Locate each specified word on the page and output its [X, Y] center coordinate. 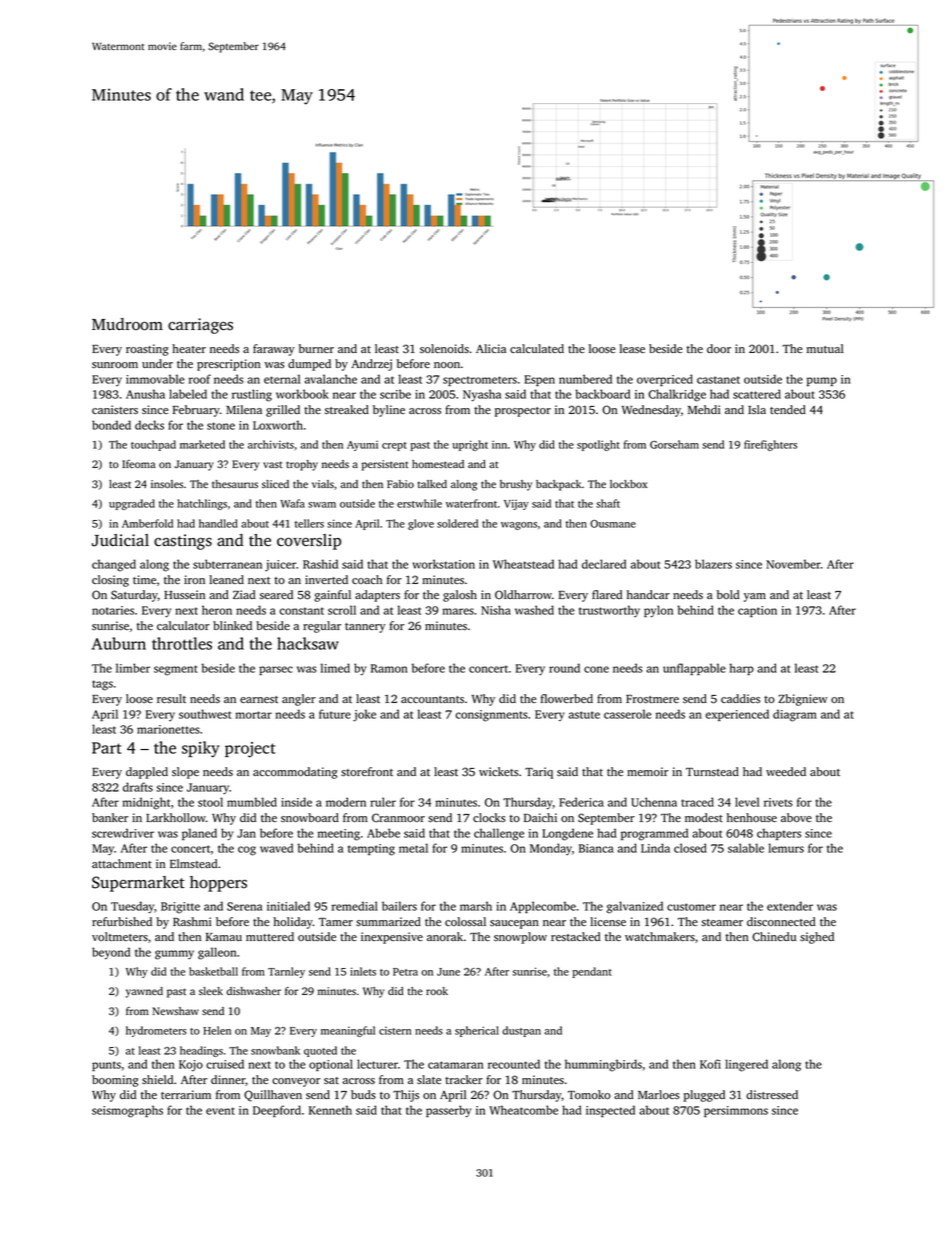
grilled [283, 411]
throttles [182, 643]
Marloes [659, 1094]
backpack [558, 485]
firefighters [770, 445]
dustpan [521, 1031]
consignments [492, 716]
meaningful [348, 1031]
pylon [658, 611]
